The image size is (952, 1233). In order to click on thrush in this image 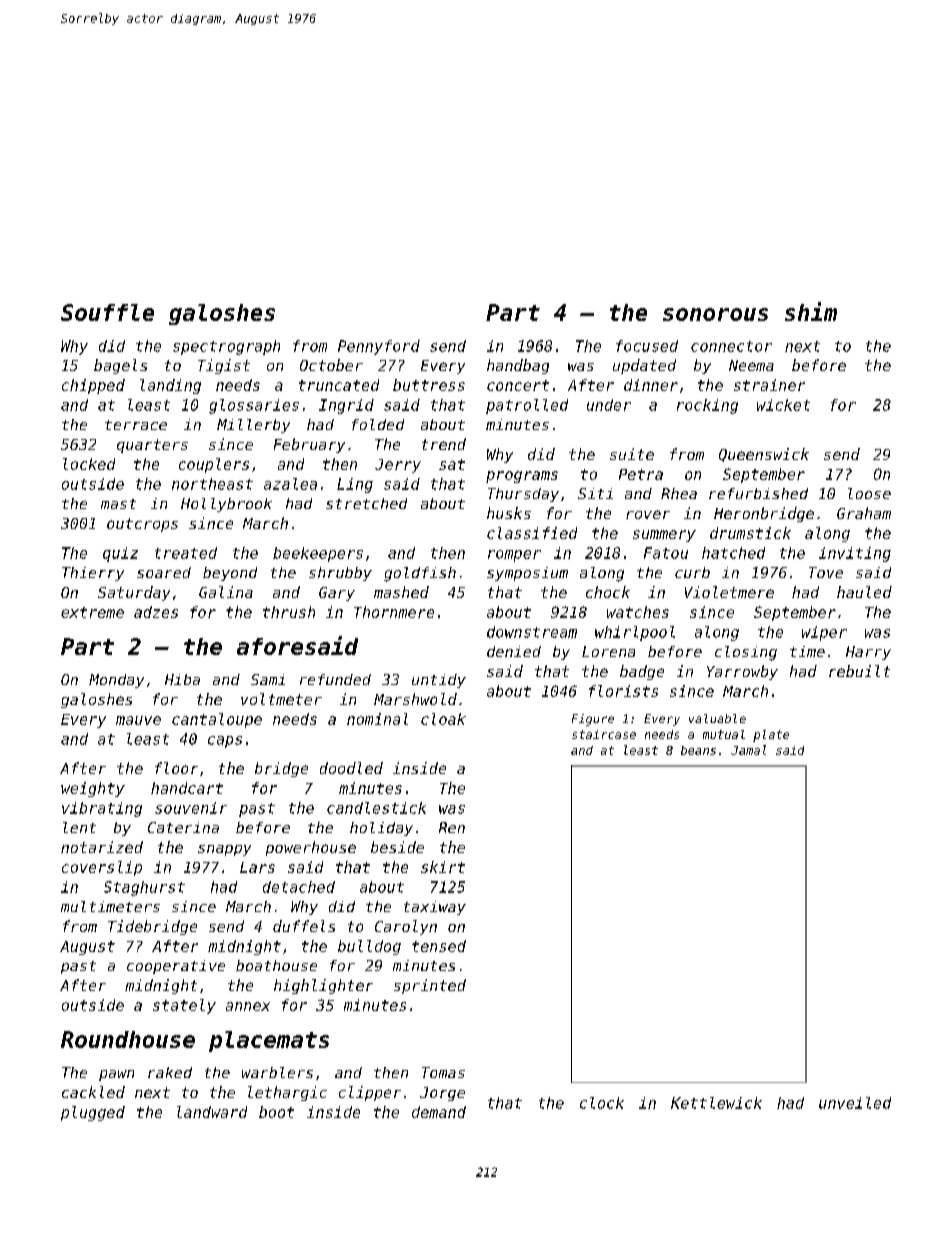, I will do `click(289, 612)`.
